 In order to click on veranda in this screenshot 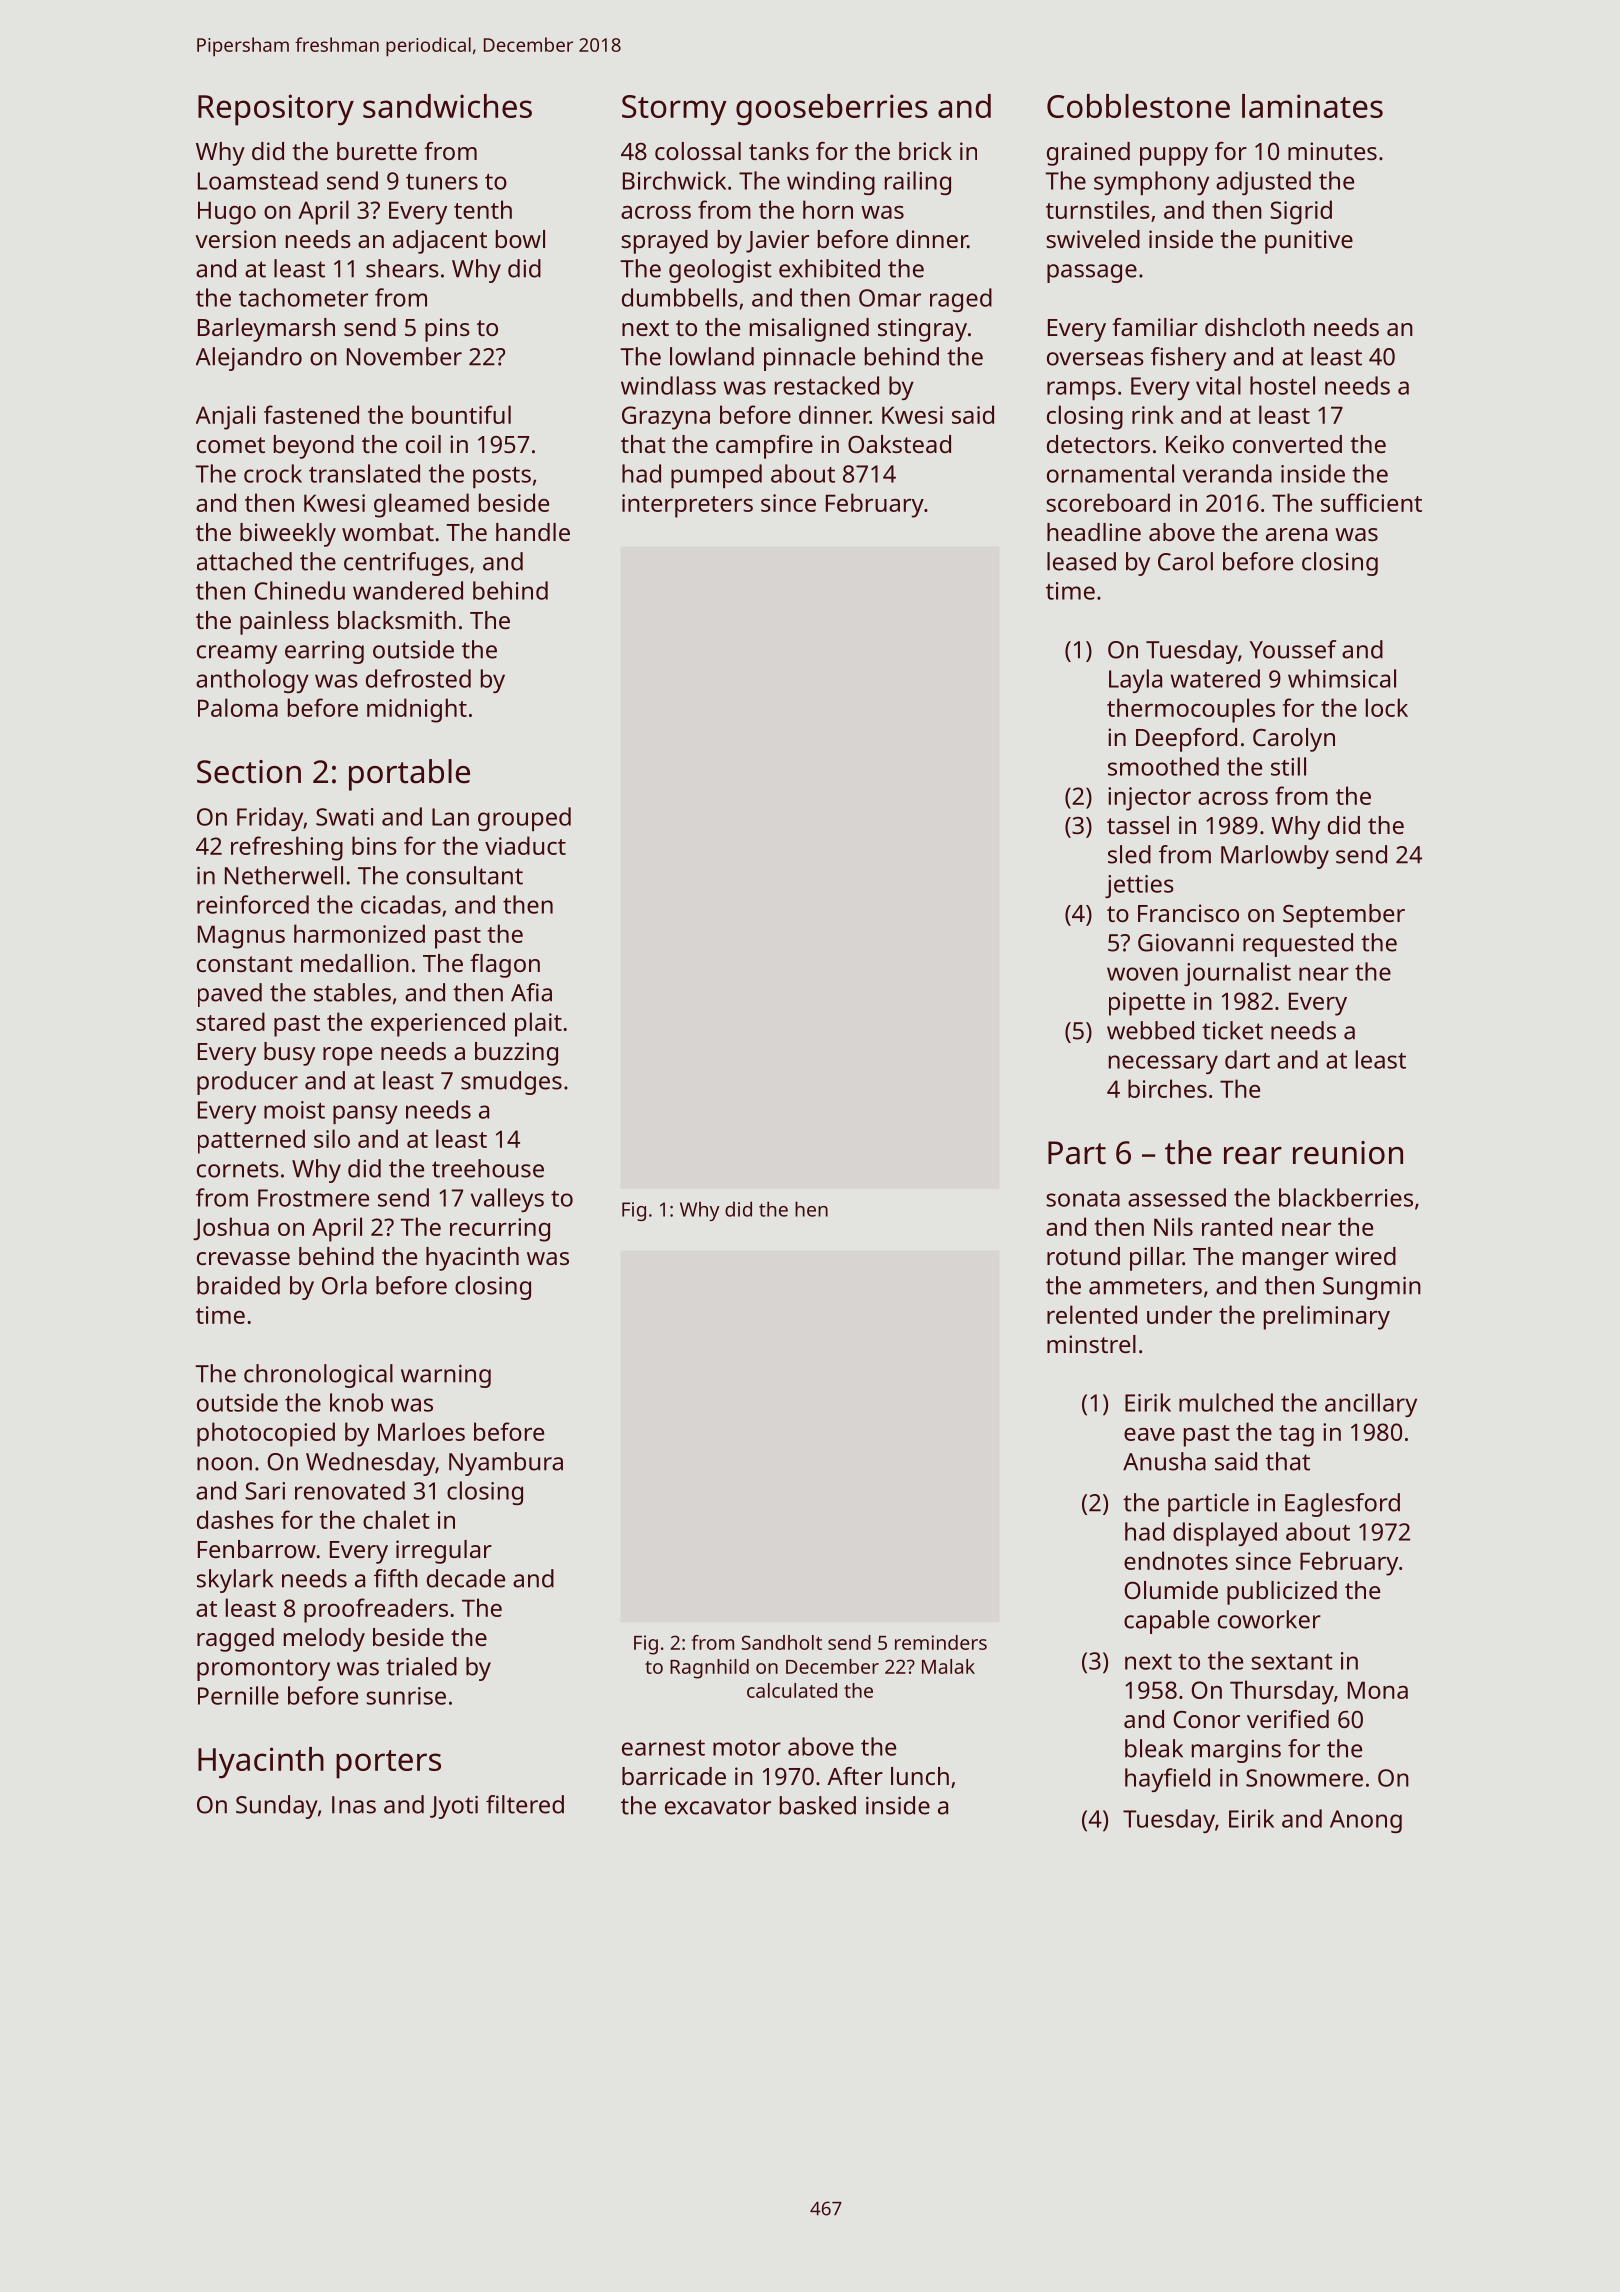, I will do `click(1227, 473)`.
